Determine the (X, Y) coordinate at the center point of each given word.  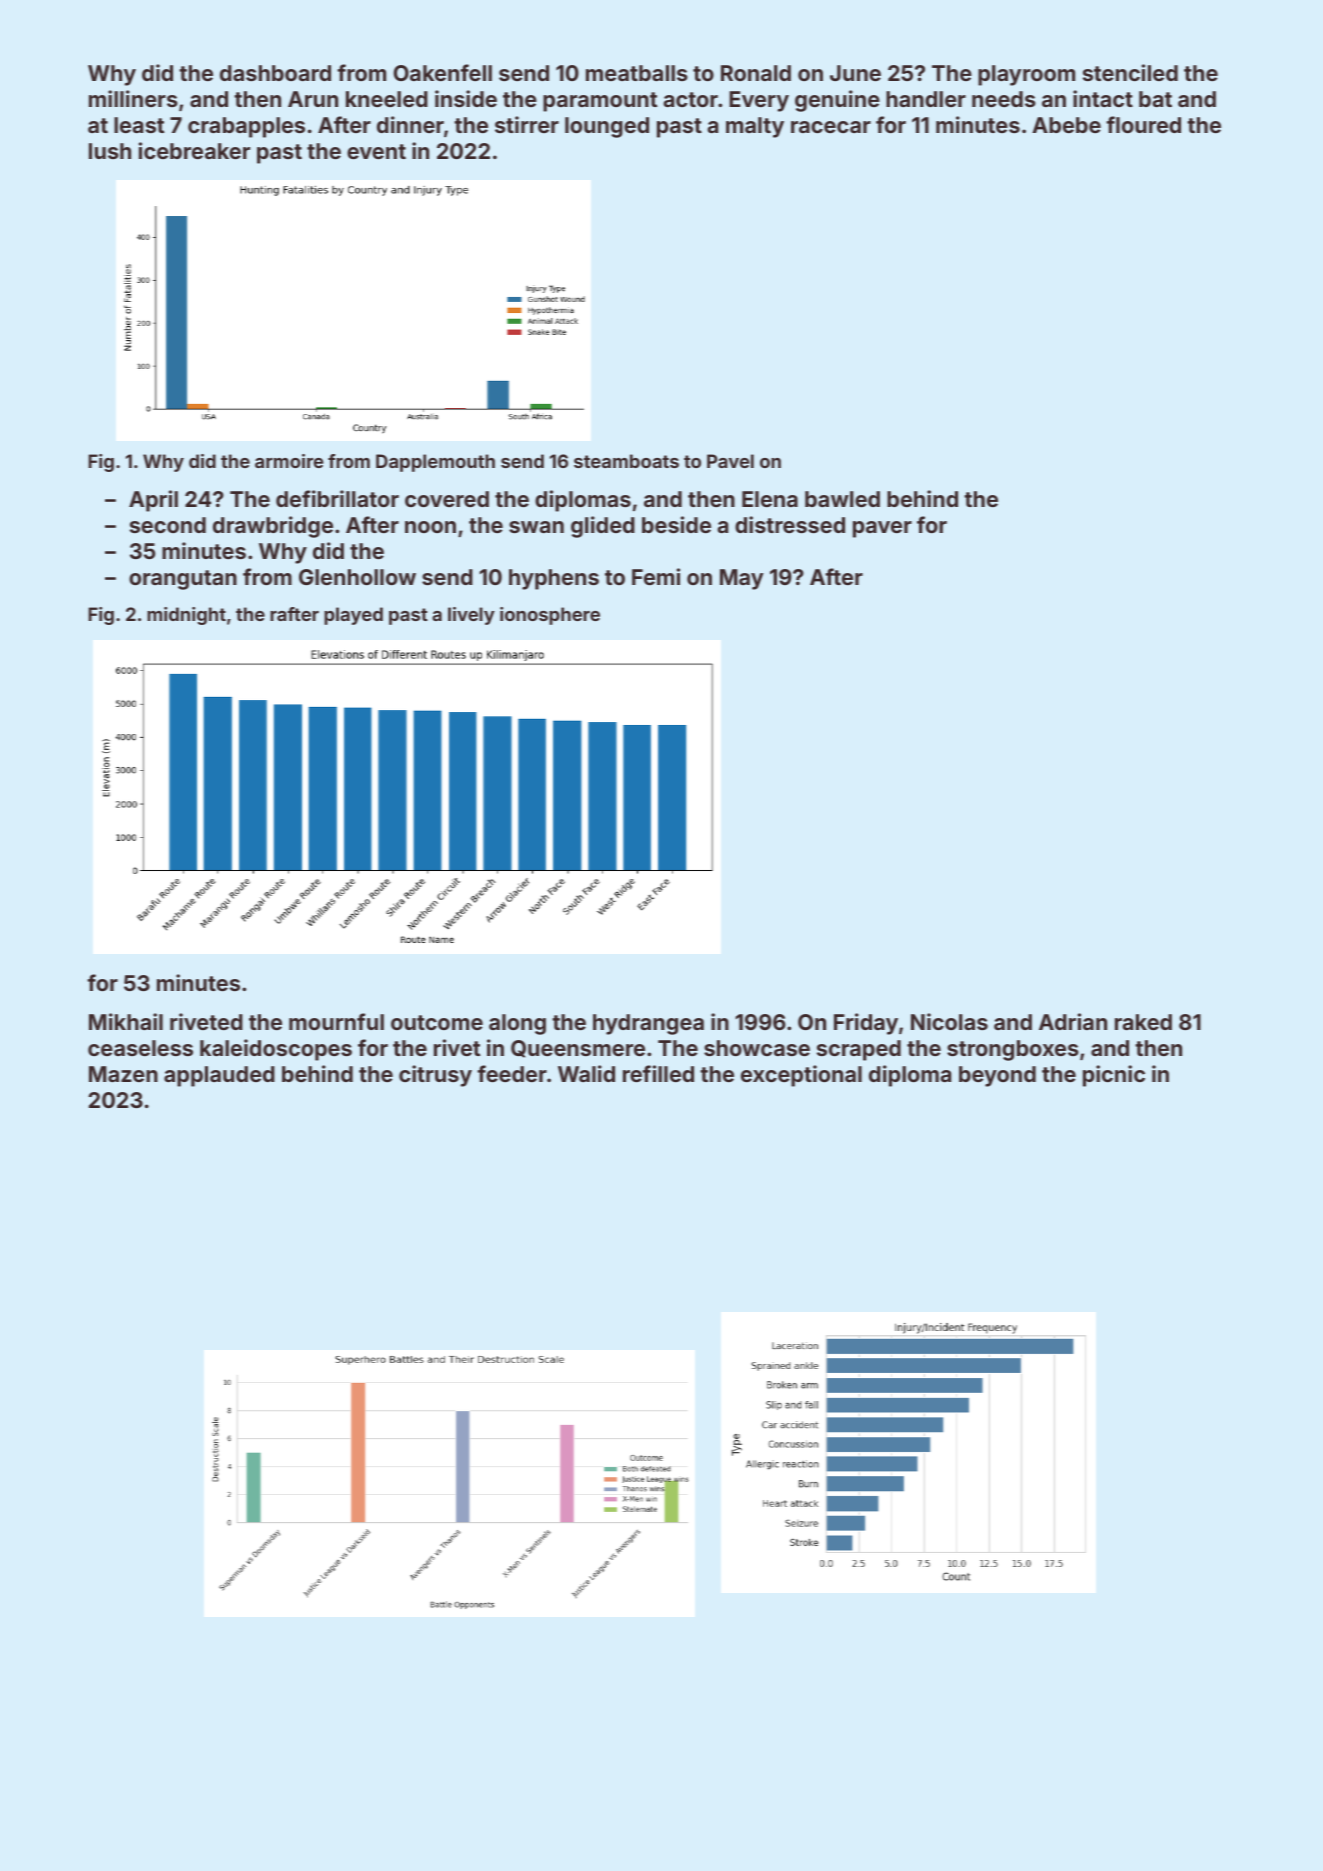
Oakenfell (443, 72)
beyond (997, 1076)
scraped (859, 1050)
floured (1143, 124)
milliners (133, 98)
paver (882, 529)
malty (755, 127)
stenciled (1130, 72)
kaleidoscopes (276, 1050)
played (353, 616)
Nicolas (949, 1021)
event (376, 151)
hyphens (554, 579)
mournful (336, 1021)
